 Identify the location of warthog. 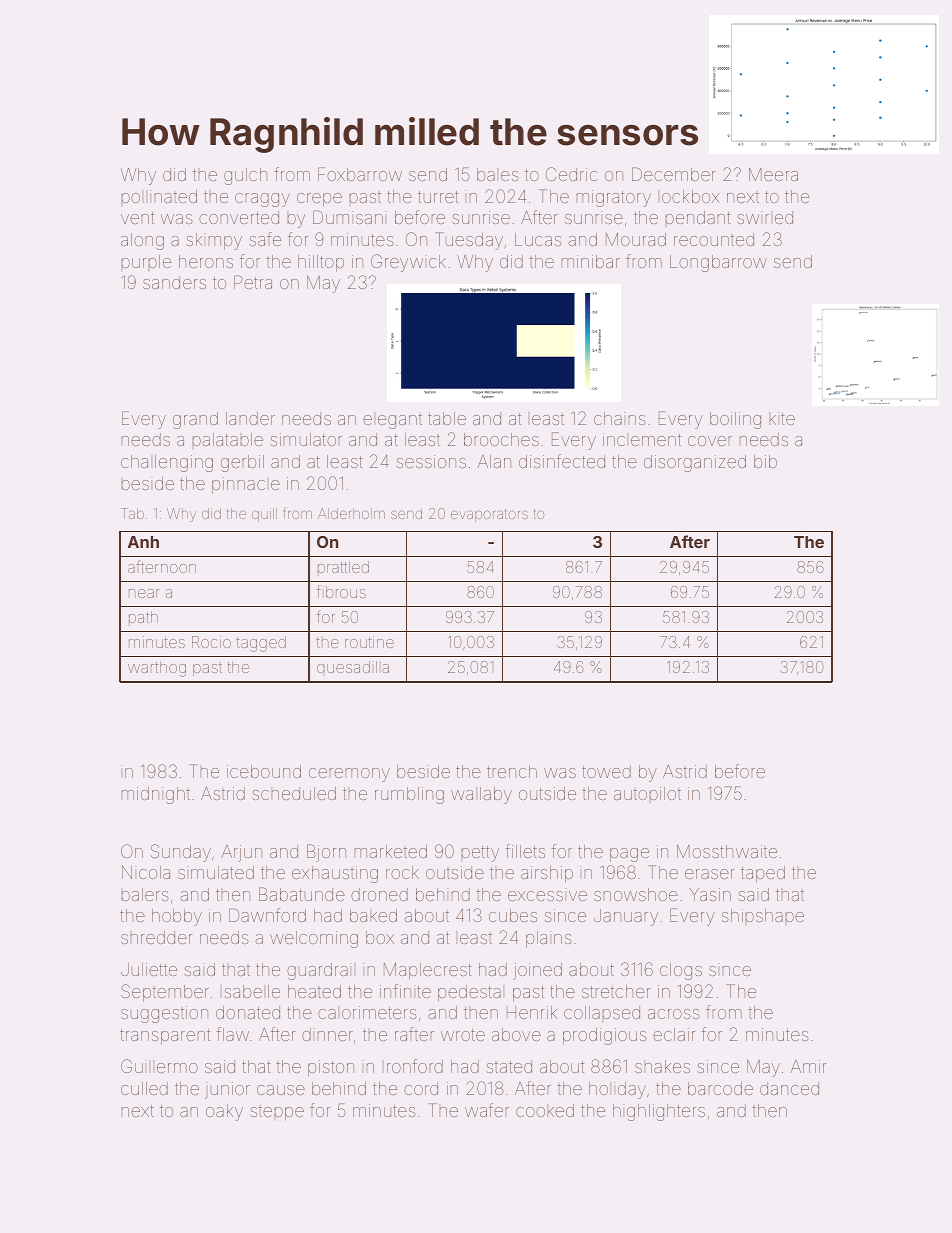
(157, 669).
